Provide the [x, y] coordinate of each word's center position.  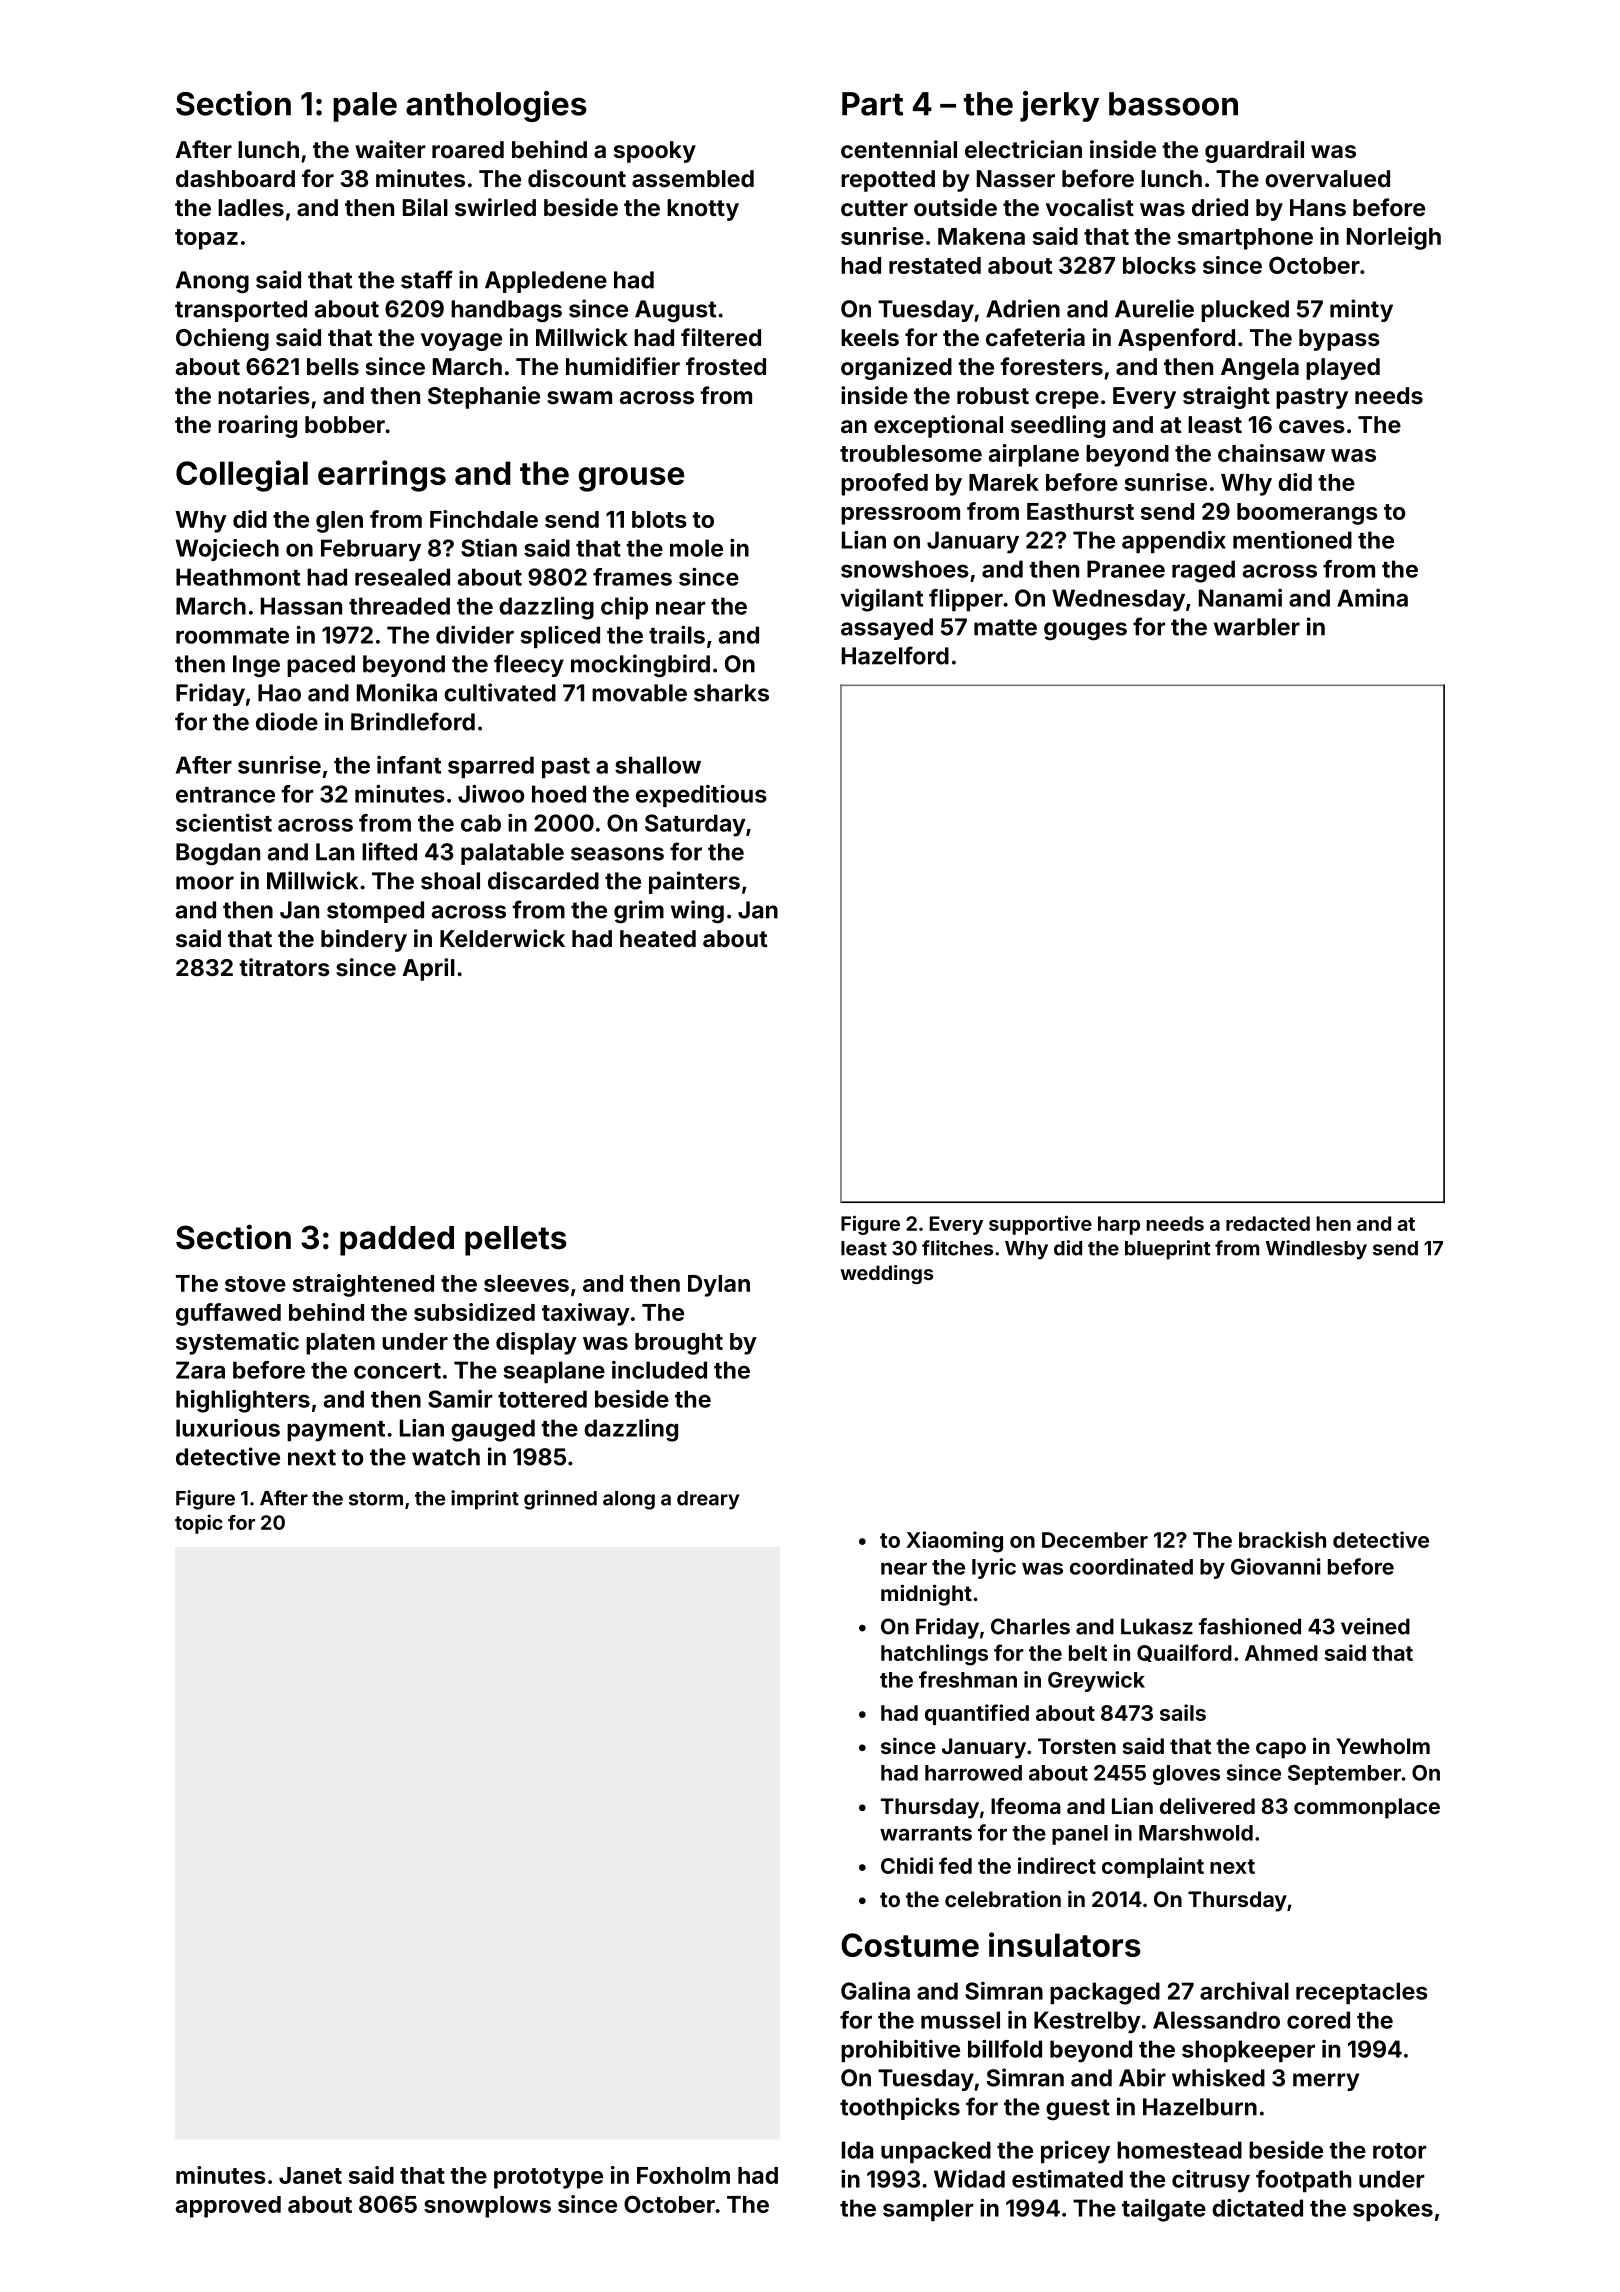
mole [696, 548]
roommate [232, 636]
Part [872, 104]
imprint [485, 1500]
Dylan [719, 1286]
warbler [1257, 627]
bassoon [1173, 104]
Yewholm [1383, 1746]
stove [255, 1284]
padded [397, 1241]
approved [228, 2207]
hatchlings [934, 1655]
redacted [1268, 1223]
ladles [251, 207]
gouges [1085, 631]
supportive [1040, 1225]
